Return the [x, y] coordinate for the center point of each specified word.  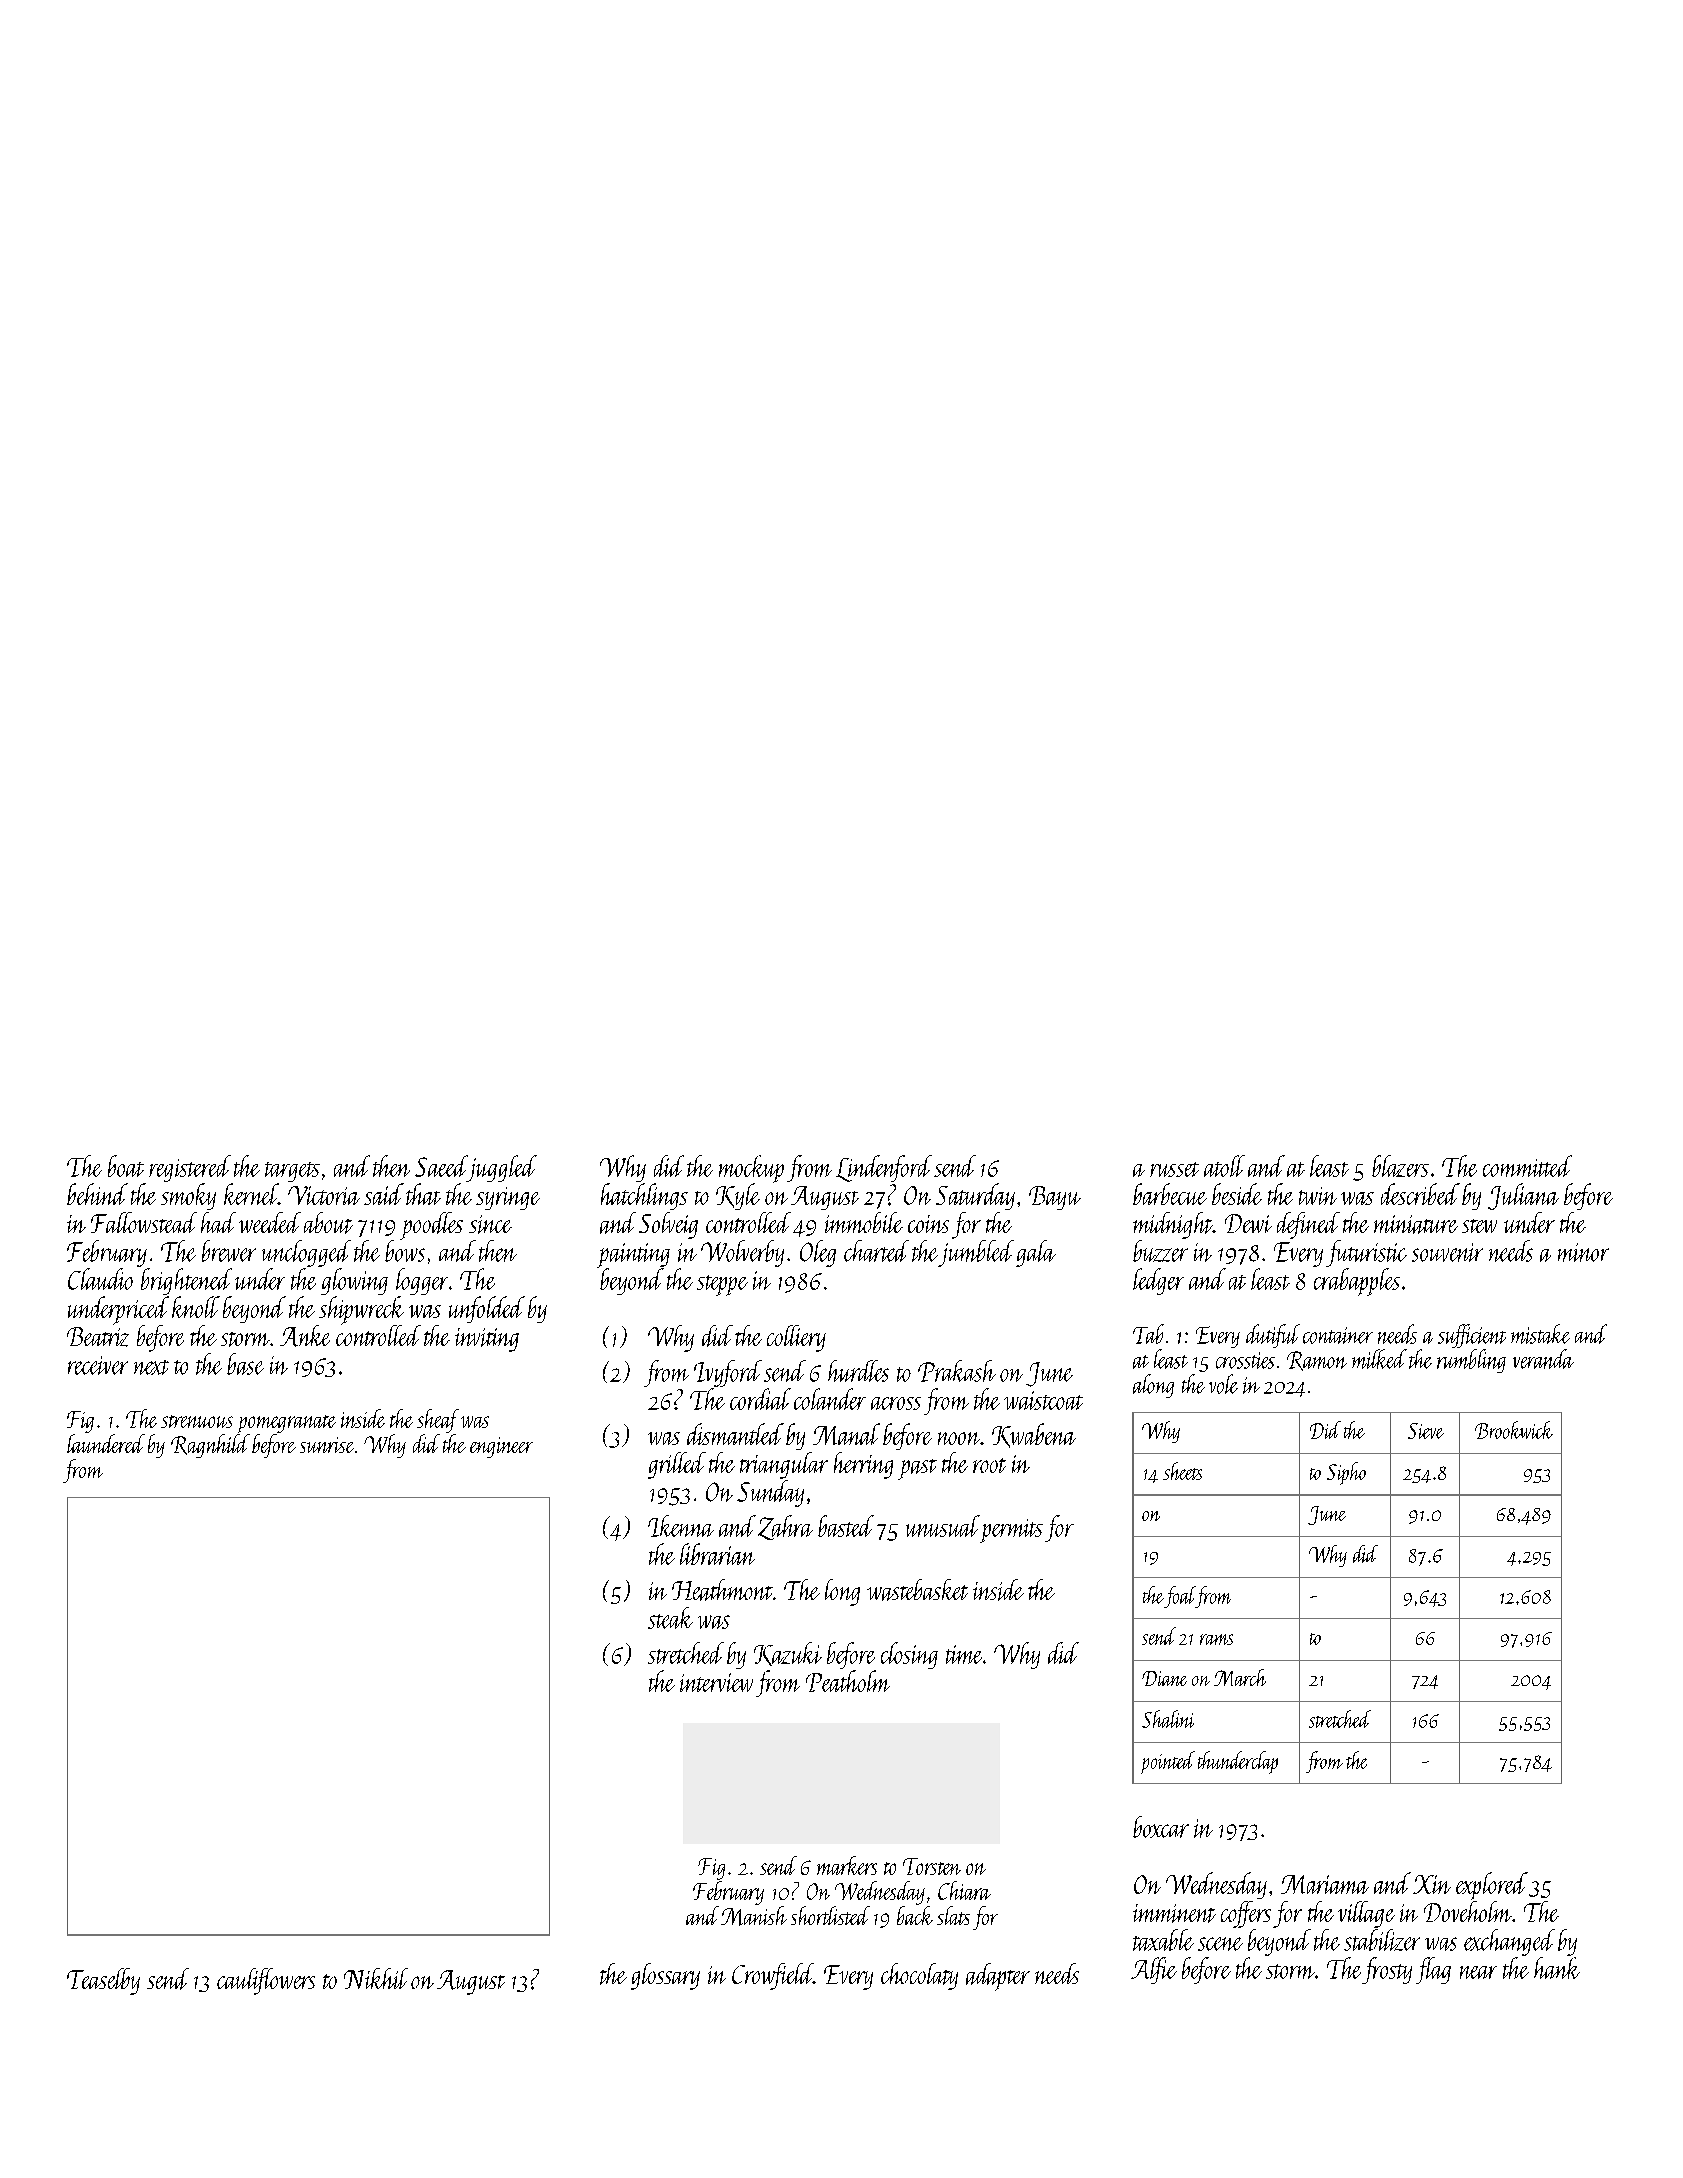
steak [670, 1618]
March [1240, 1677]
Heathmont [722, 1590]
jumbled [976, 1253]
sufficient [1472, 1336]
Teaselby [103, 1981]
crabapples [1357, 1282]
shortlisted [830, 1915]
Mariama [1325, 1884]
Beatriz [98, 1337]
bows [405, 1251]
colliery [796, 1338]
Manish [754, 1916]
